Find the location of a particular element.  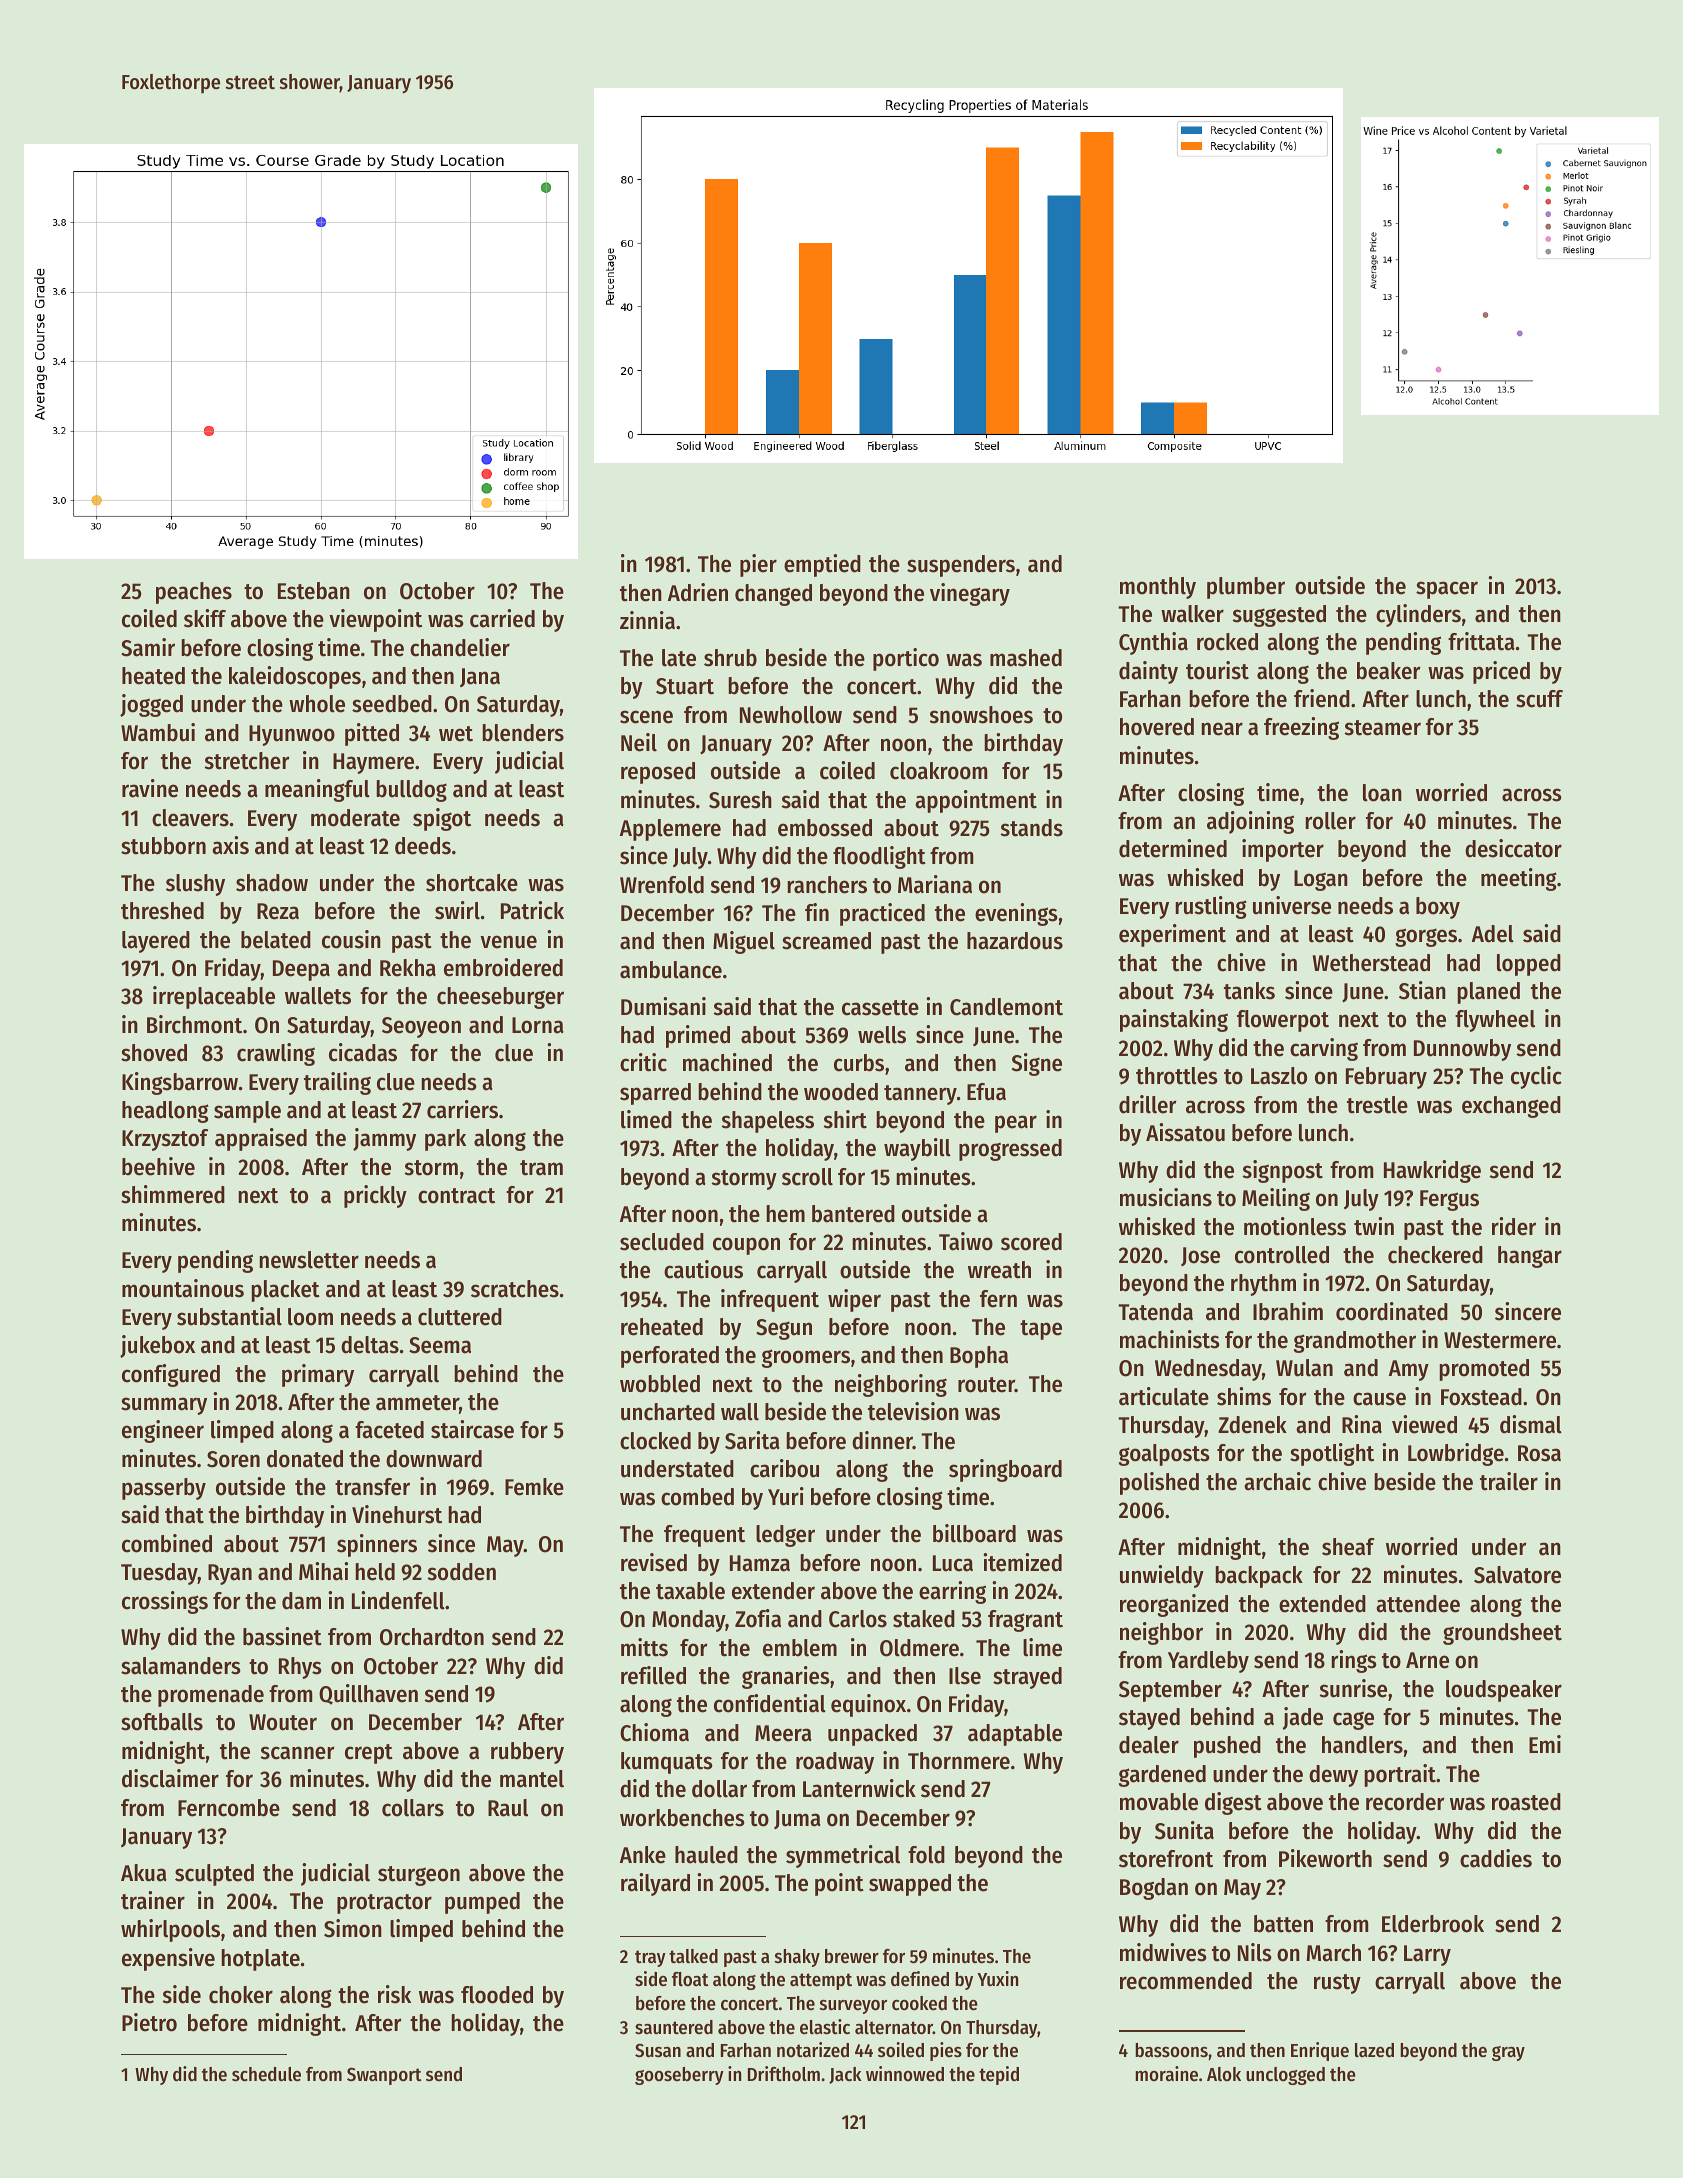

Chioma is located at coordinates (654, 1732).
